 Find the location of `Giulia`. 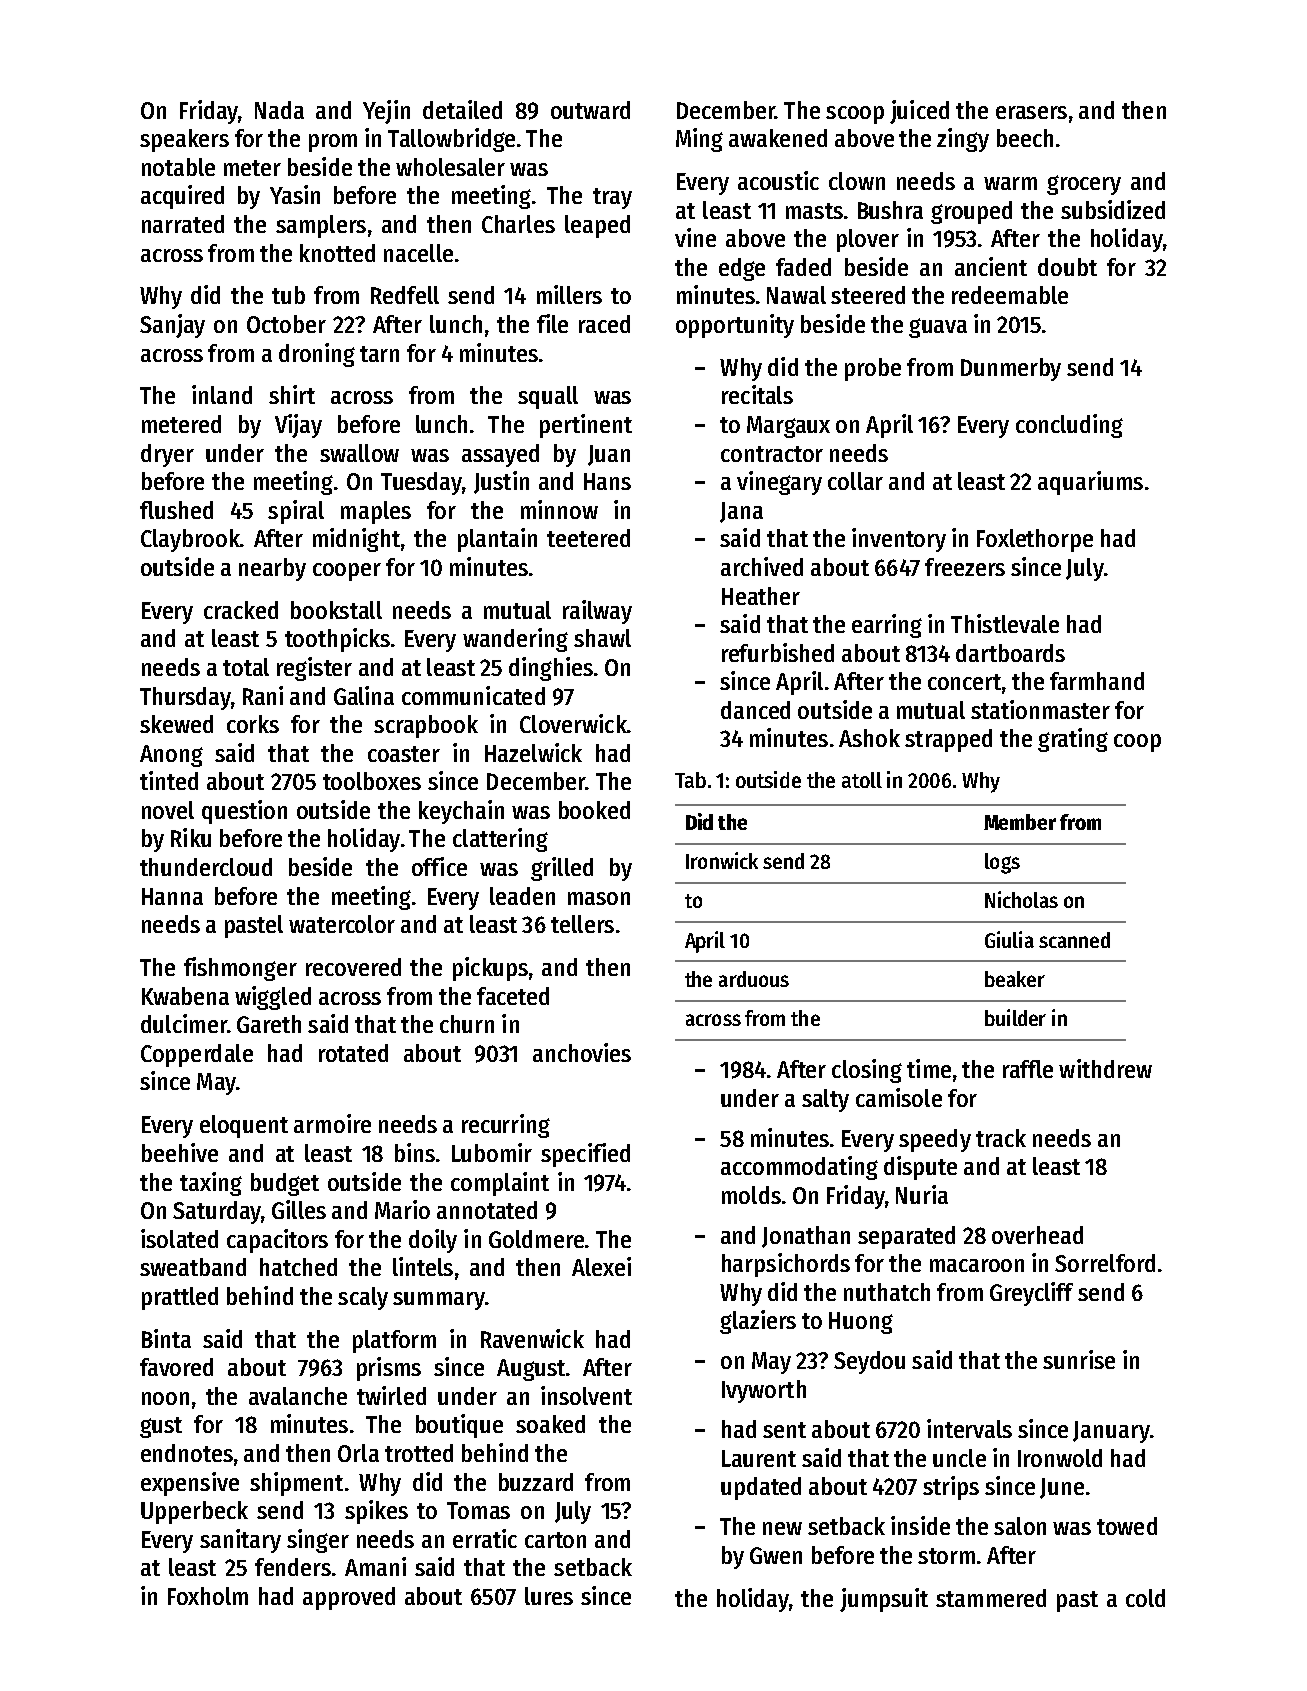

Giulia is located at coordinates (1009, 939).
